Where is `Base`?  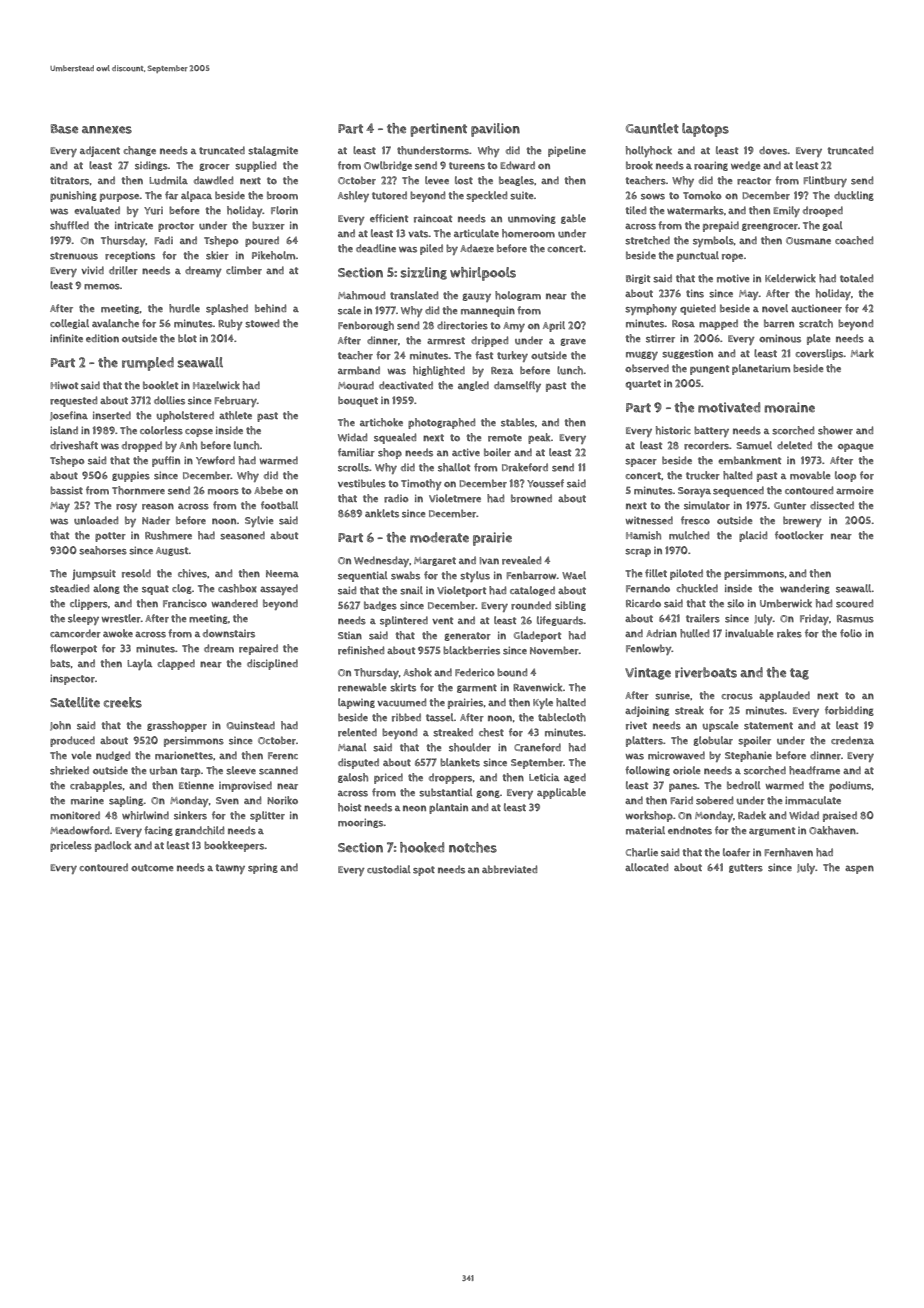 Base is located at coordinates (64, 129).
